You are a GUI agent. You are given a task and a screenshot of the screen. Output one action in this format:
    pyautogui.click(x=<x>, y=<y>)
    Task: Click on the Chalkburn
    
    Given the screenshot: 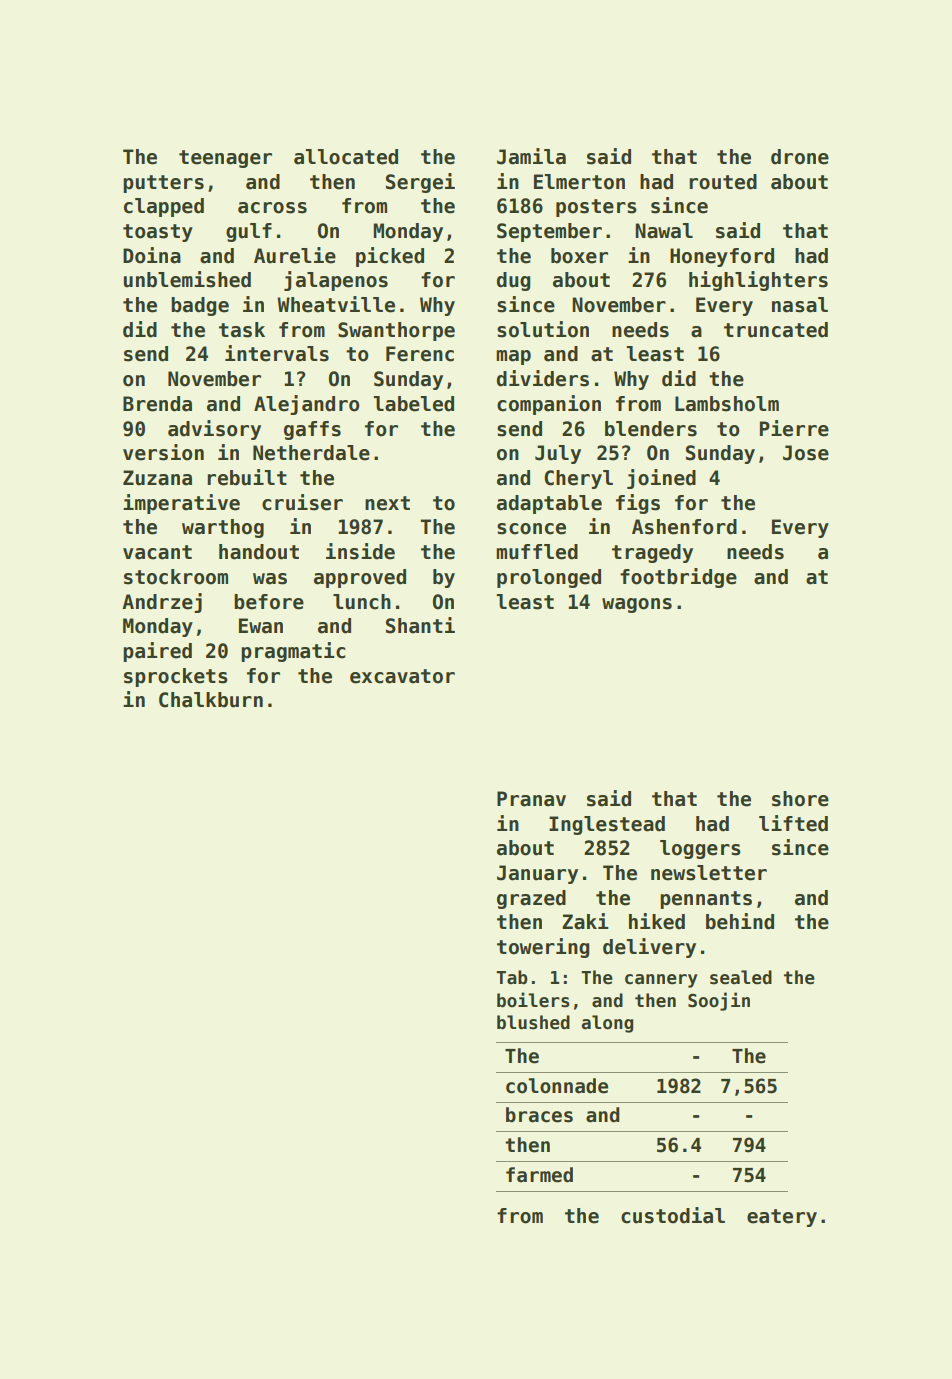 What is the action you would take?
    pyautogui.click(x=211, y=700)
